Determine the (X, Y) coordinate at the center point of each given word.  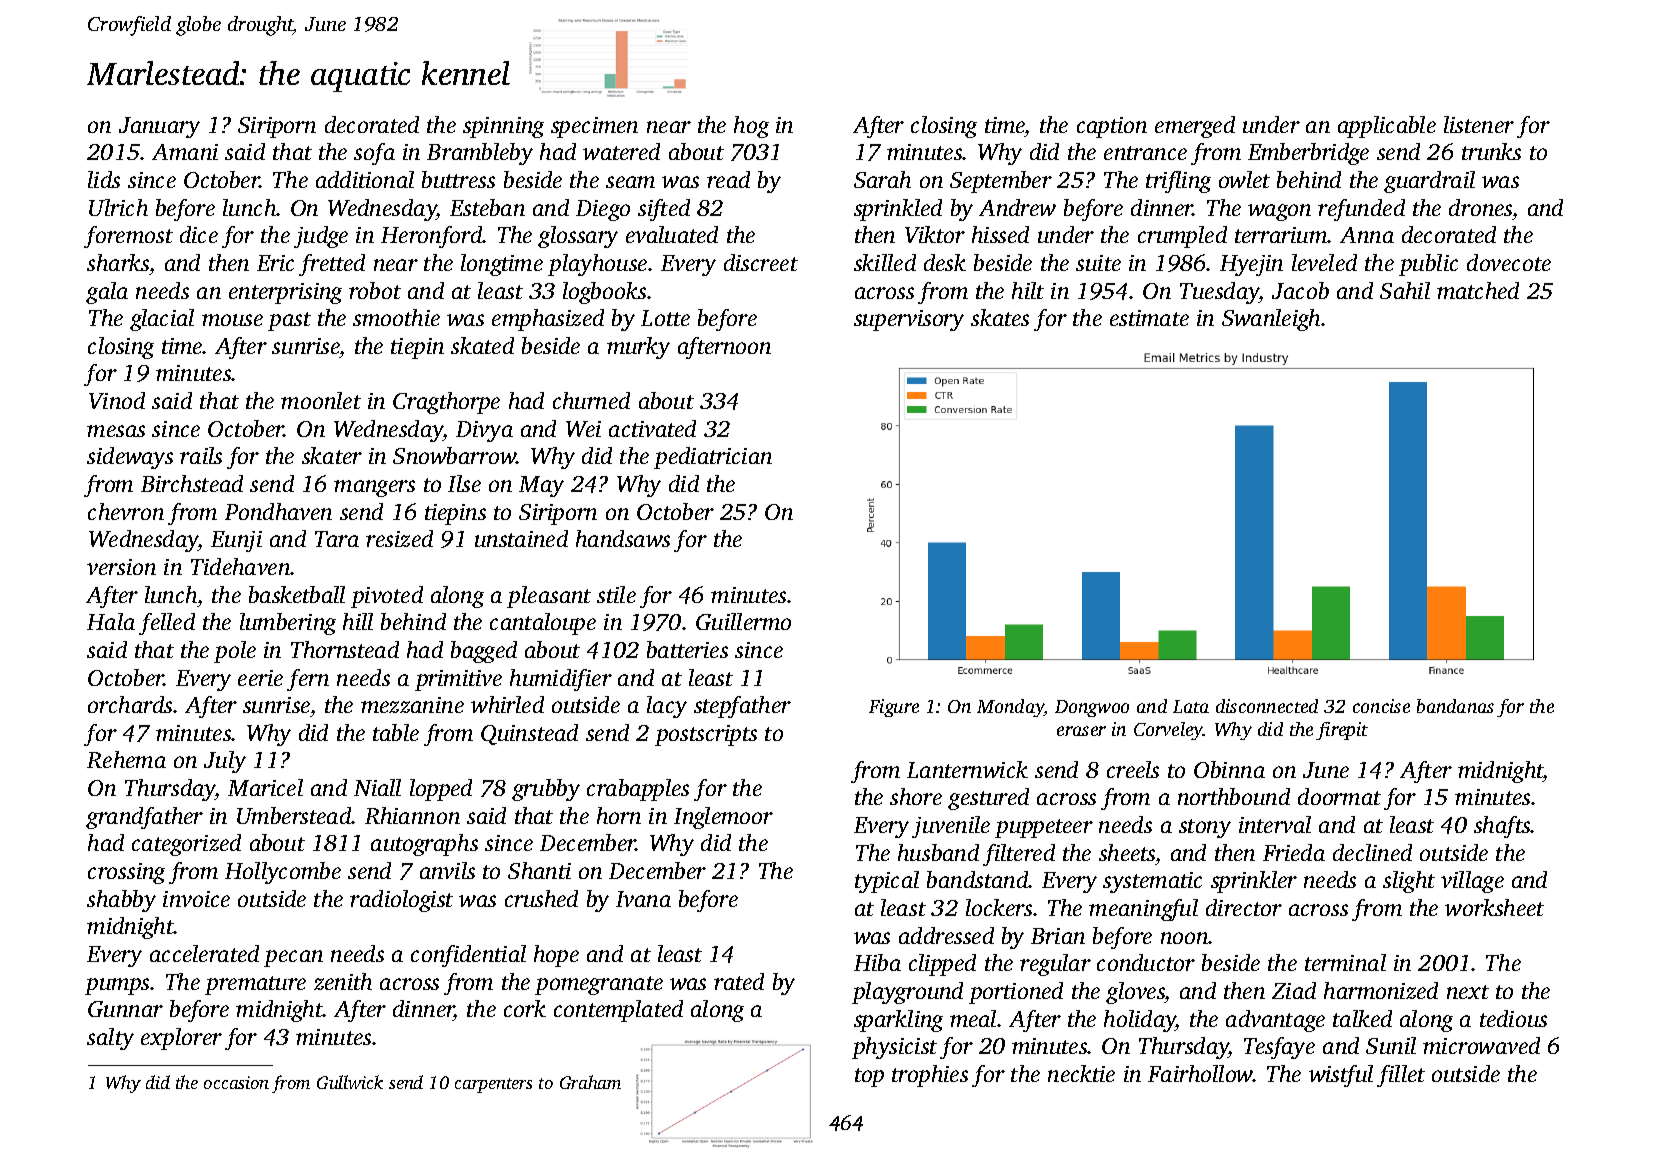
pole (235, 652)
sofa (374, 154)
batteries (687, 649)
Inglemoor (723, 818)
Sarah (882, 179)
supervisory (909, 320)
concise (1381, 706)
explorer (181, 1039)
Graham (590, 1082)
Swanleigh (1271, 320)
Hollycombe (283, 873)
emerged (1195, 127)
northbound (1234, 796)
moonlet (321, 400)
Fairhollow (1200, 1073)
